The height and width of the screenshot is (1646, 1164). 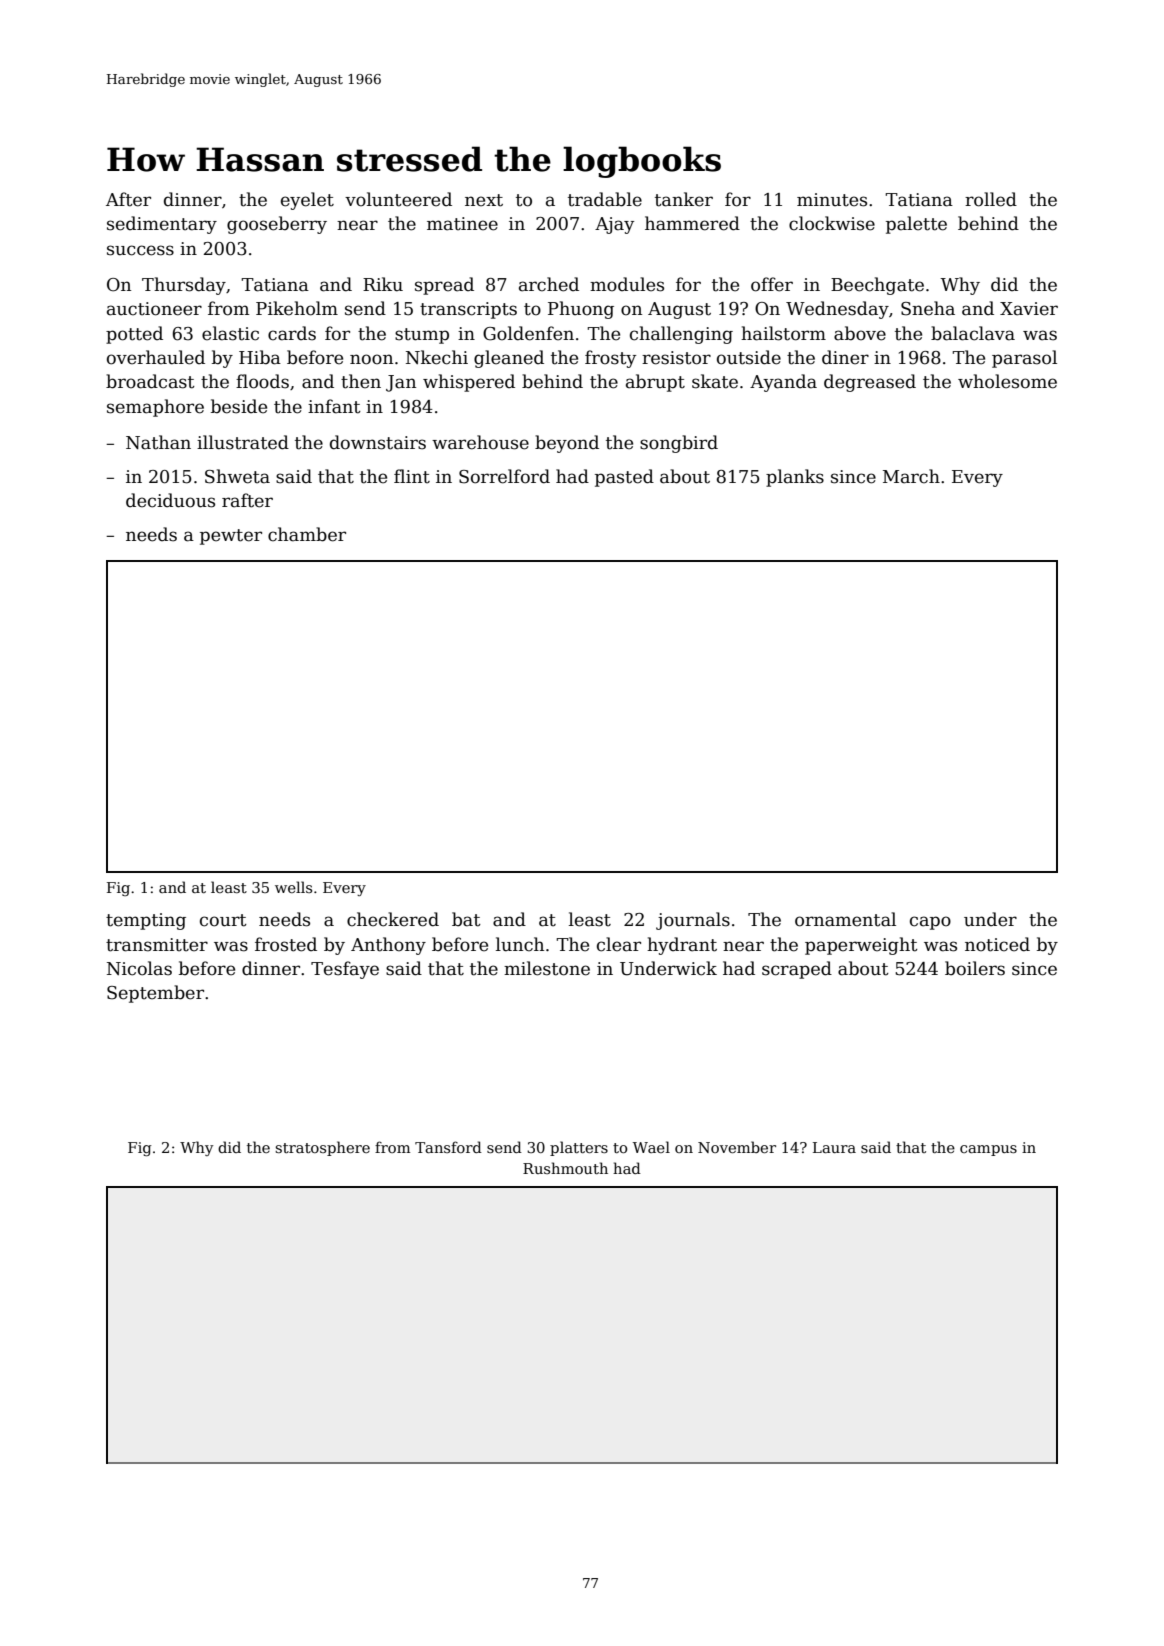 What do you see at coordinates (170, 500) in the screenshot?
I see `deciduous` at bounding box center [170, 500].
